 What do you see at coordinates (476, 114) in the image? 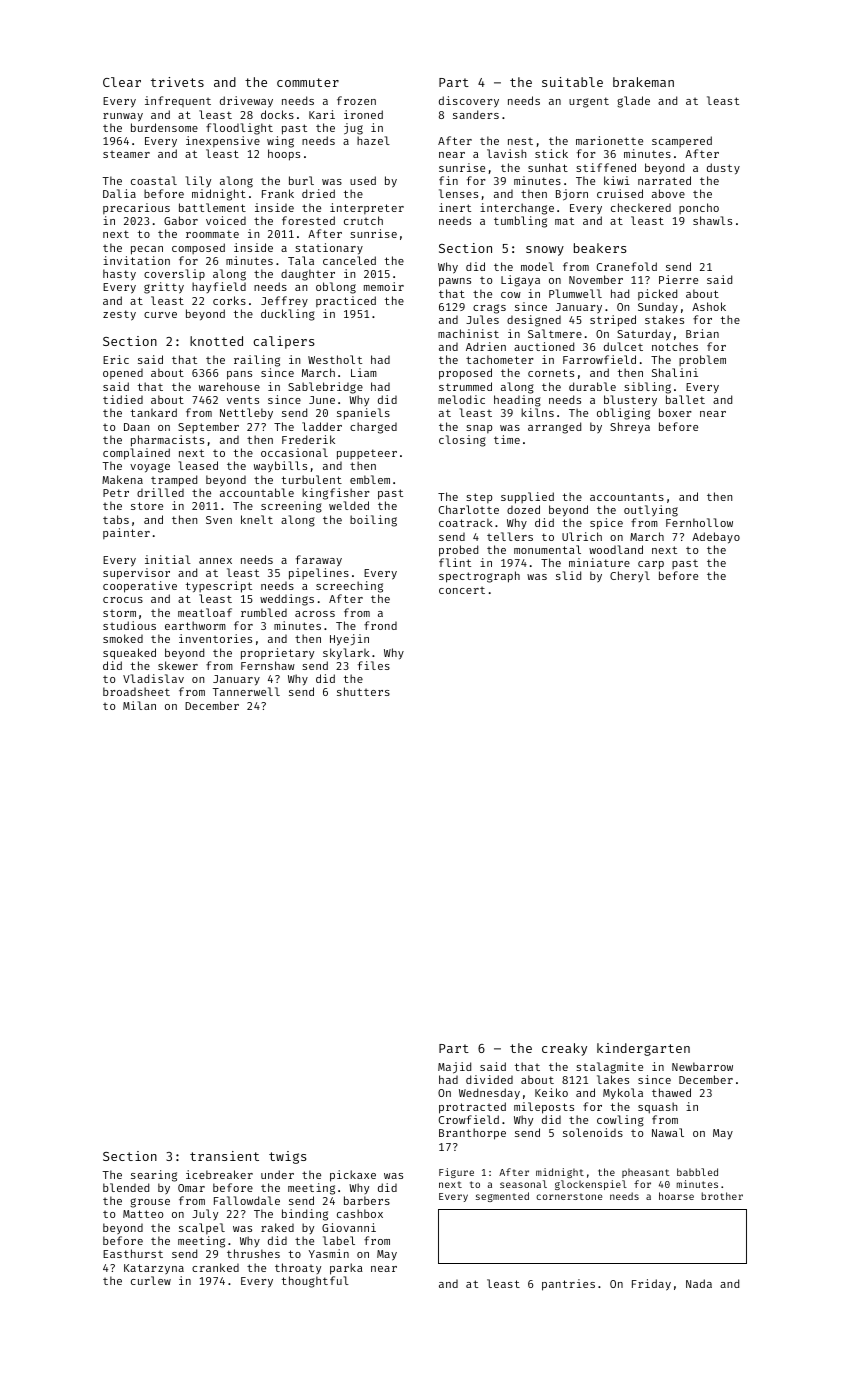
I see `sanders` at bounding box center [476, 114].
